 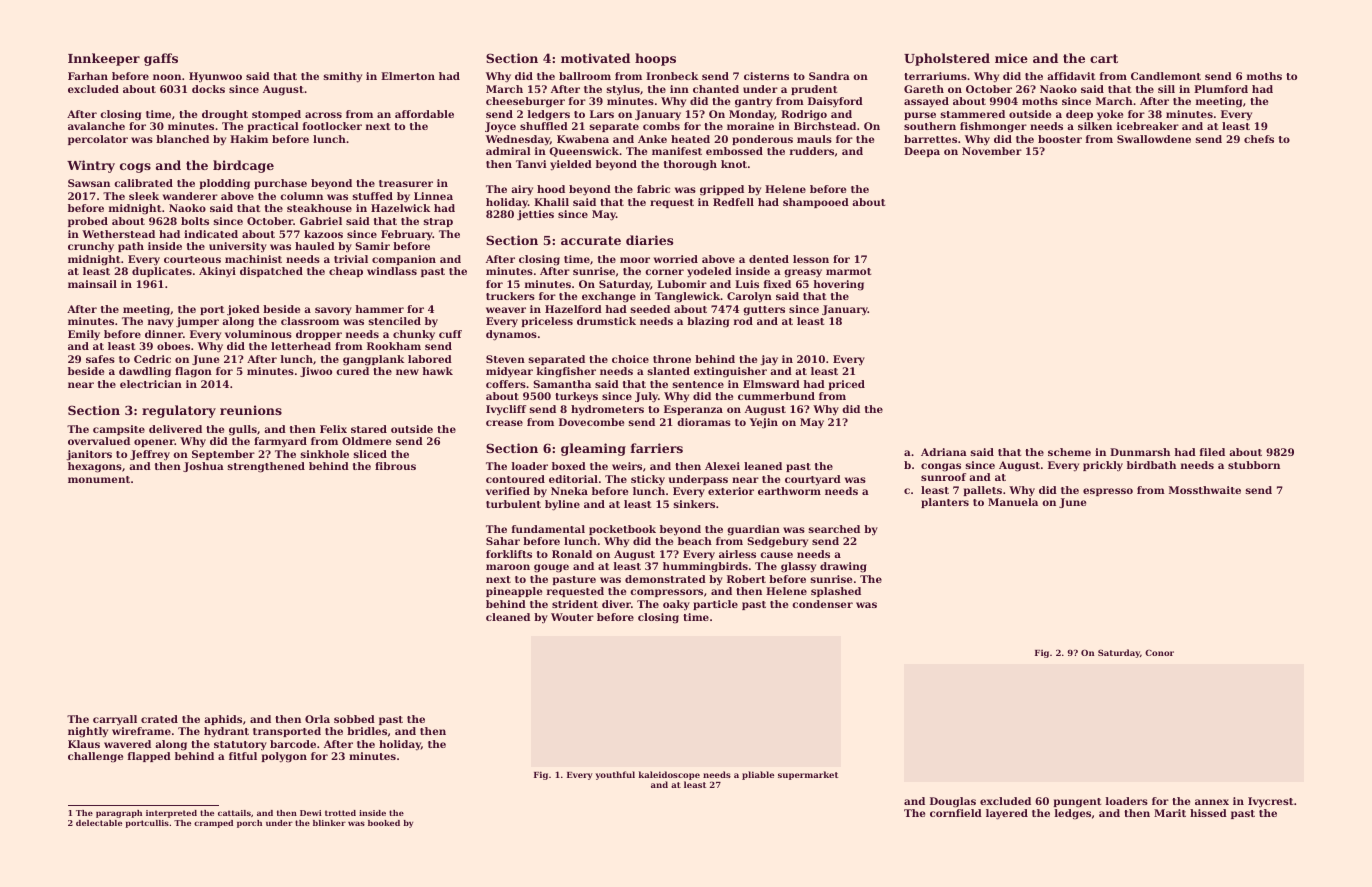 I want to click on purchase, so click(x=280, y=184).
